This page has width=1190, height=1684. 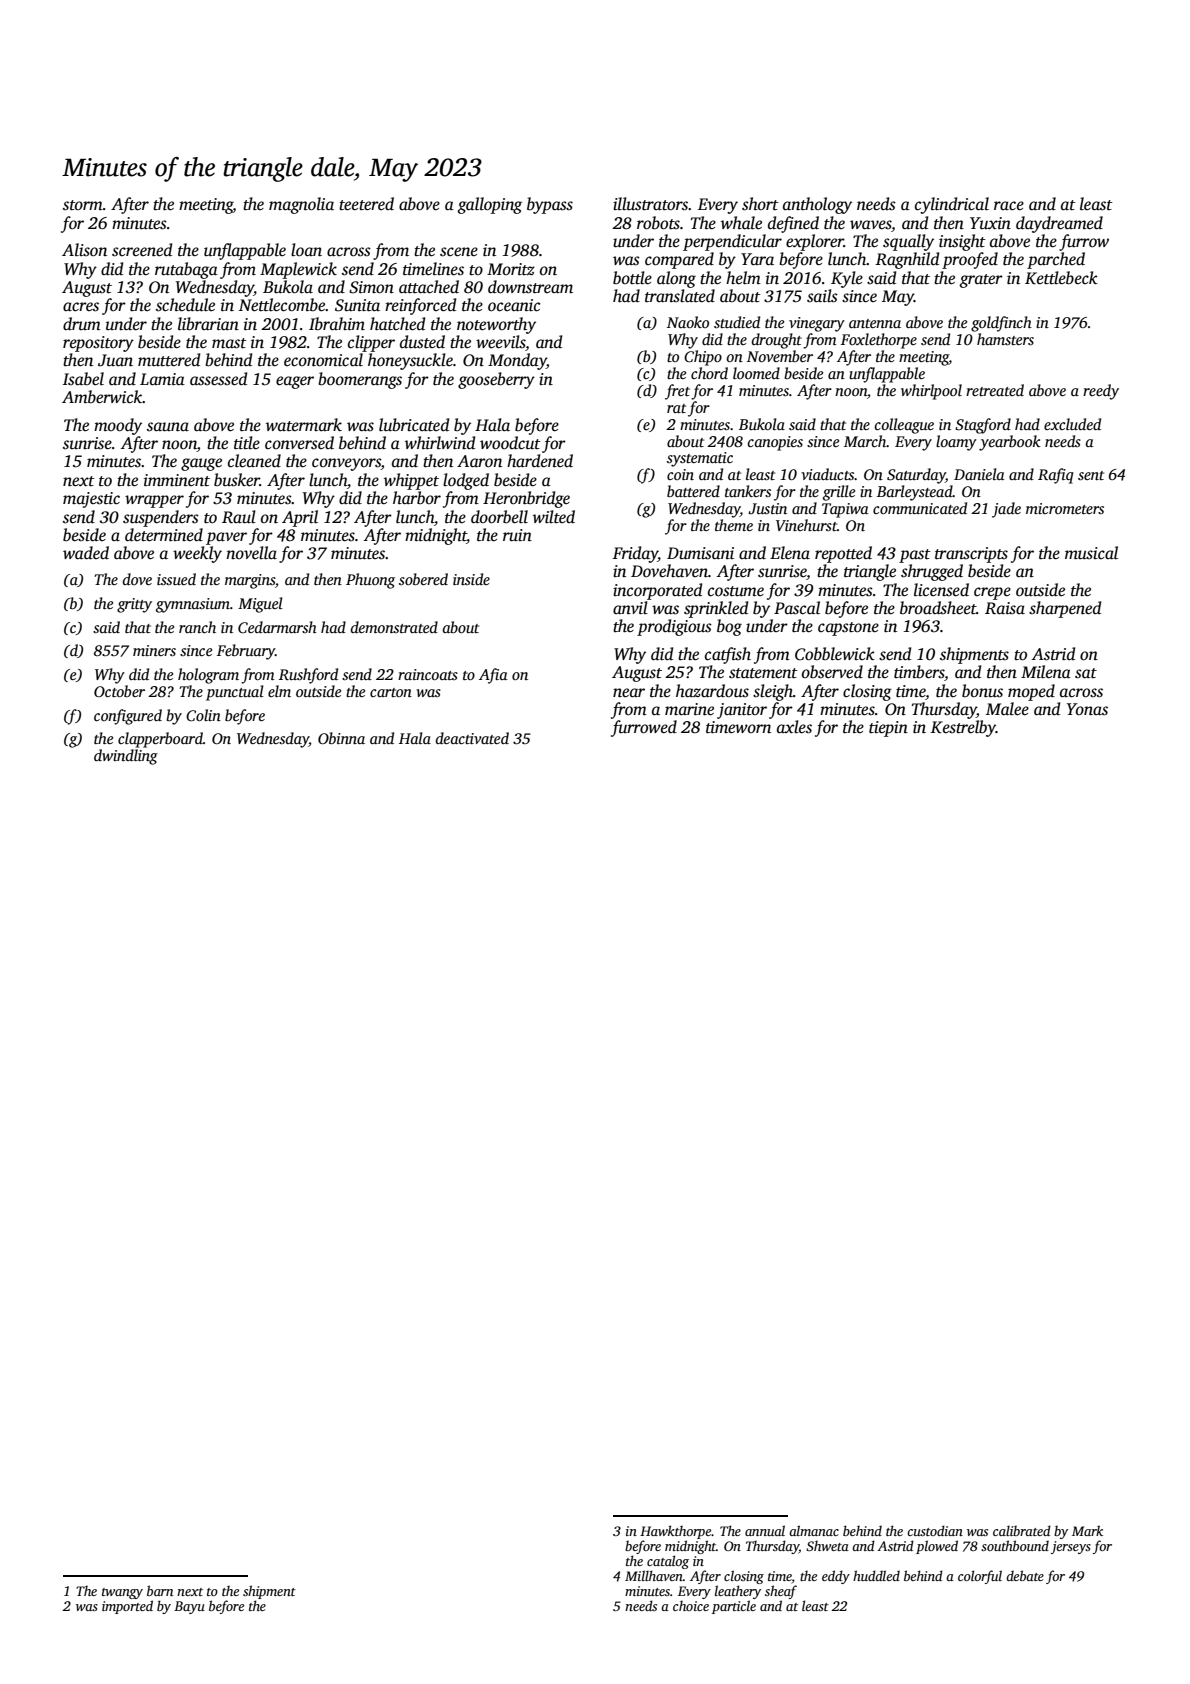 What do you see at coordinates (632, 278) in the page?
I see `bottle` at bounding box center [632, 278].
